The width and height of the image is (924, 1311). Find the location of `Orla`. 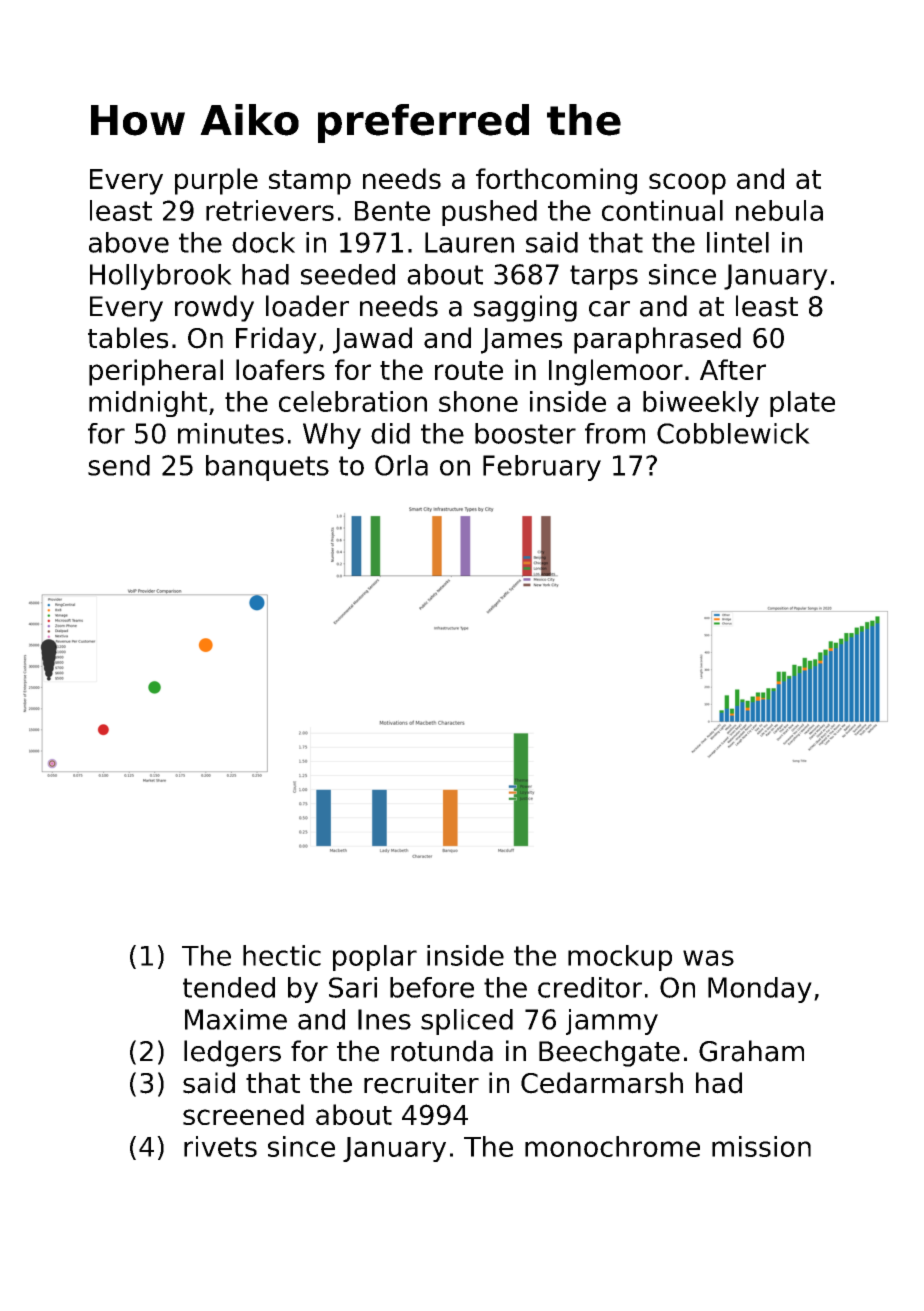

Orla is located at coordinates (401, 465).
